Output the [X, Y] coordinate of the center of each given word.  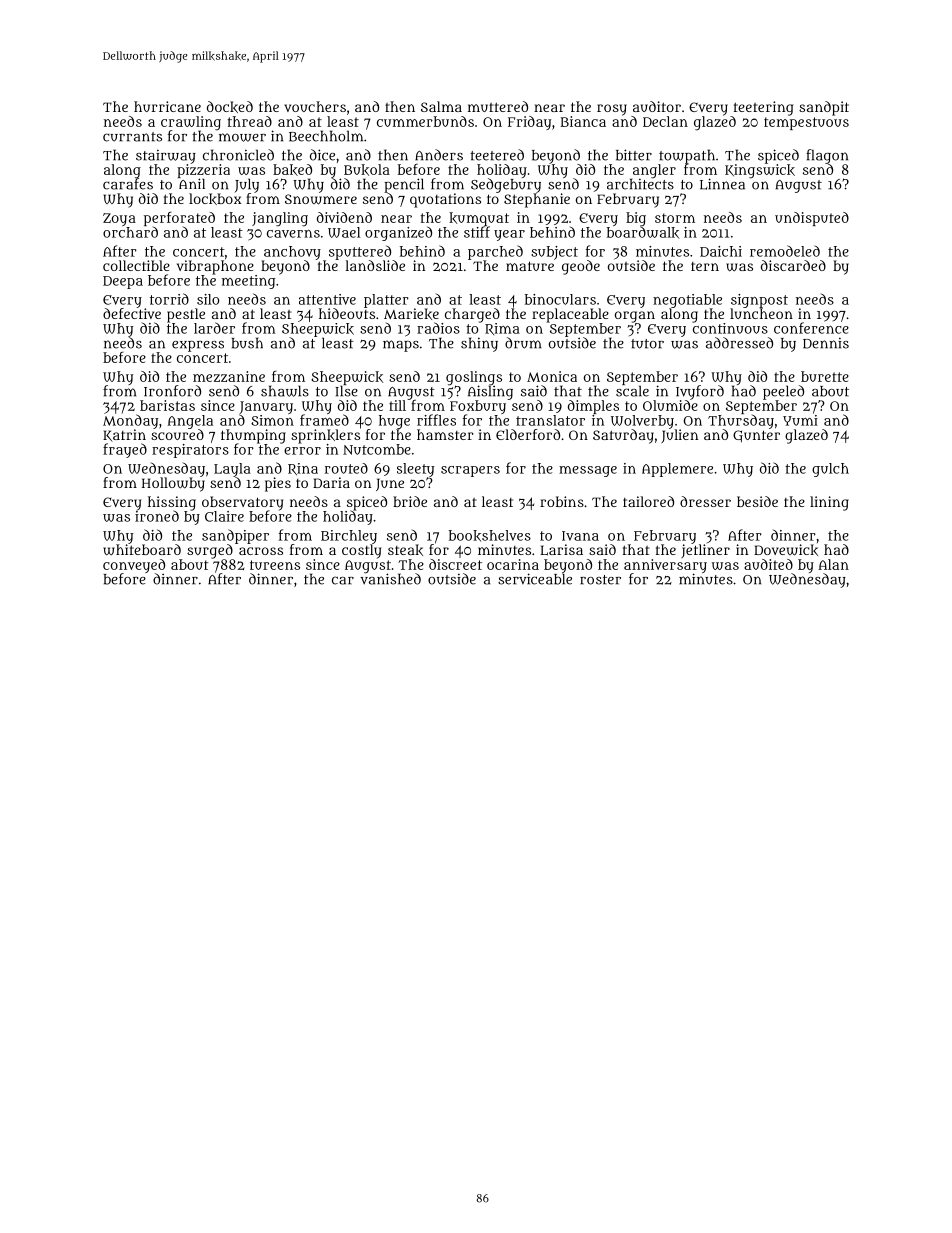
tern [705, 266]
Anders [439, 155]
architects [640, 184]
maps [401, 346]
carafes [128, 184]
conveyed [134, 566]
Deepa [123, 282]
